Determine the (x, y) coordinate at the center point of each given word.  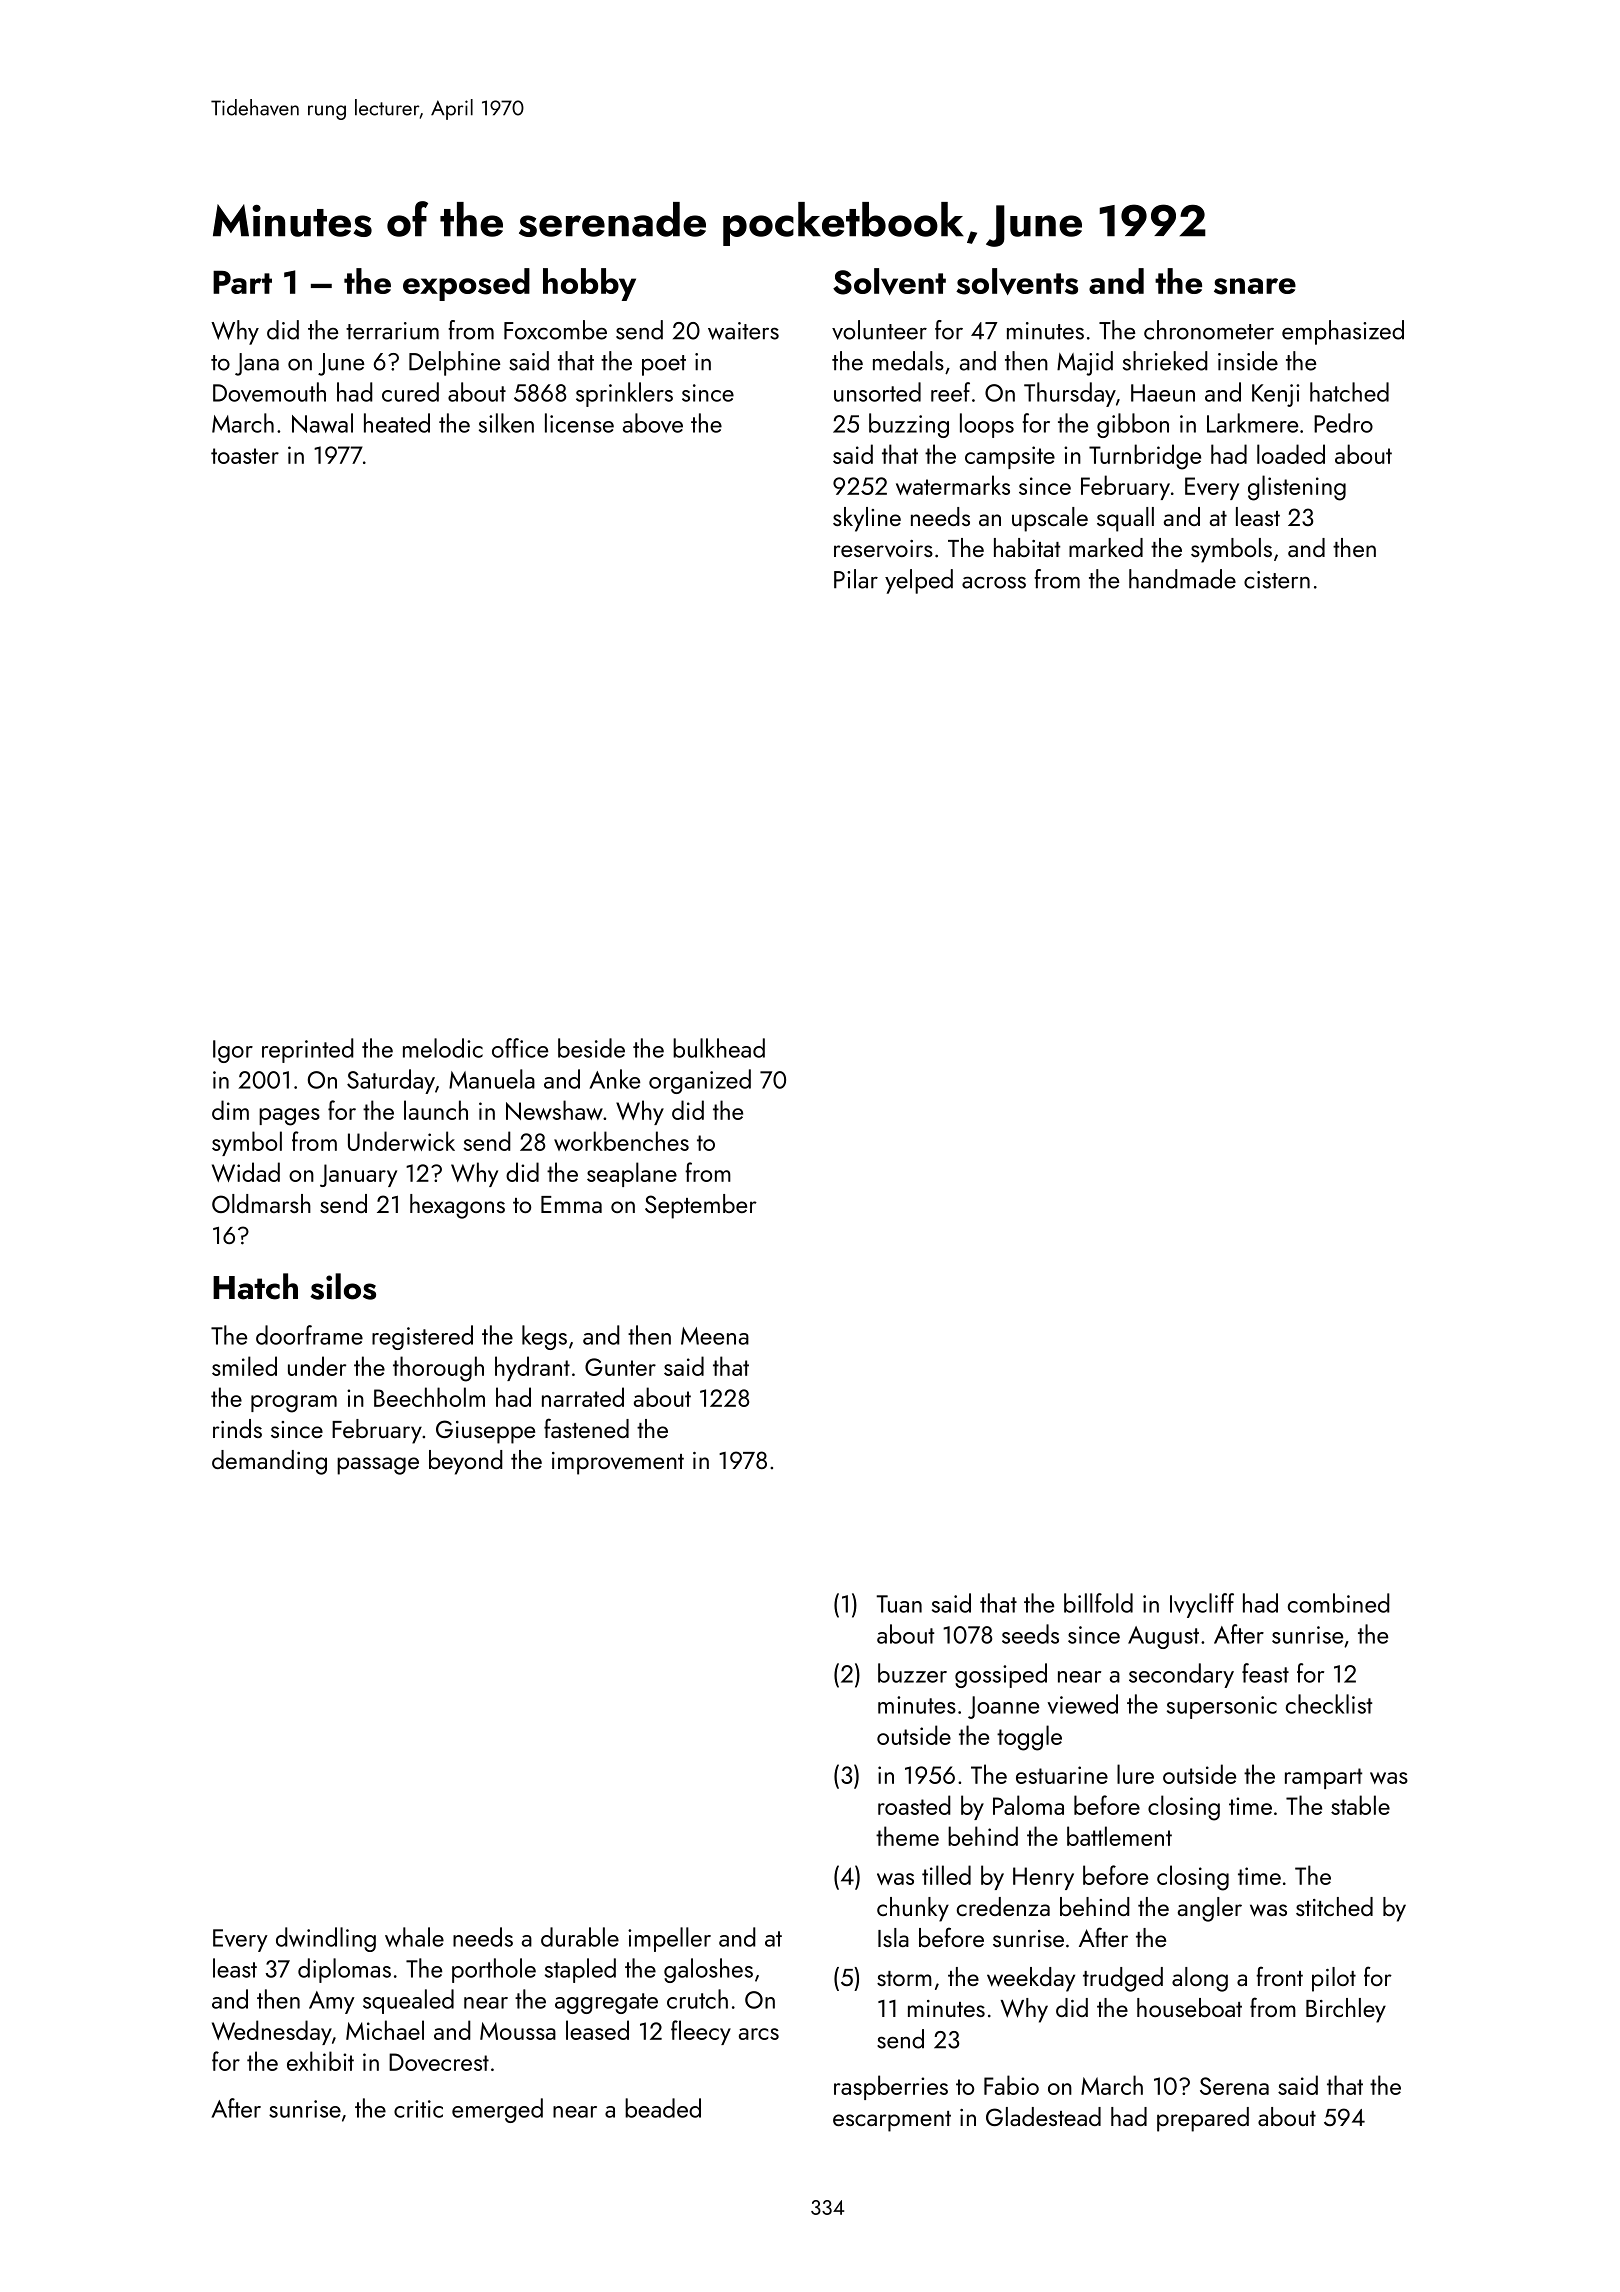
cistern (1277, 580)
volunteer (879, 330)
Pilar (856, 579)
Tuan (899, 1604)
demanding (269, 1462)
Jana (257, 364)
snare (1255, 286)
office (520, 1048)
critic (418, 2109)
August (1163, 1637)
